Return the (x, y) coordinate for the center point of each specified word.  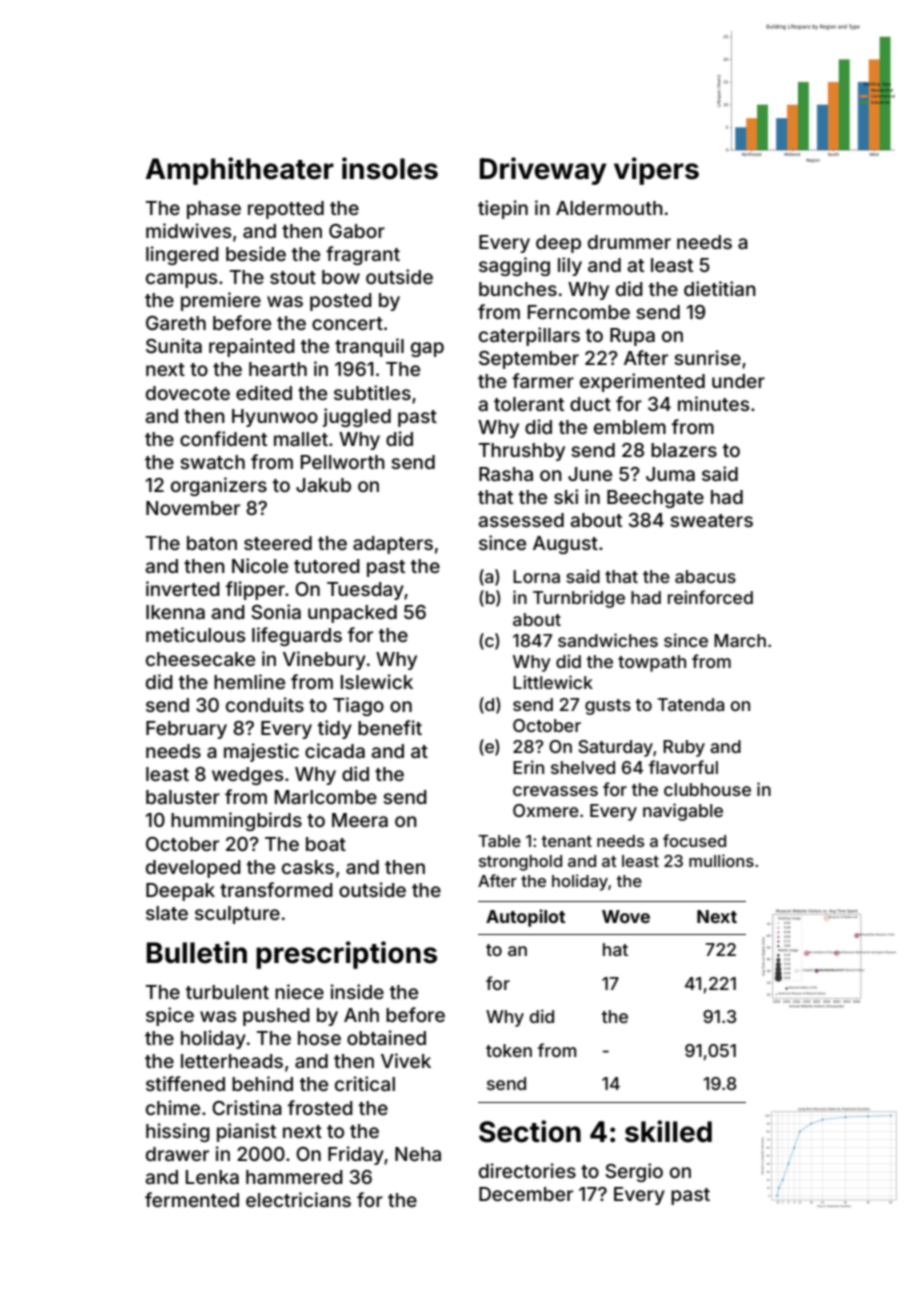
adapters (393, 545)
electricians (298, 1199)
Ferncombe (579, 312)
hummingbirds (236, 821)
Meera (360, 820)
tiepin (503, 209)
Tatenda (690, 704)
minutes (713, 403)
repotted (286, 210)
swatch (212, 462)
